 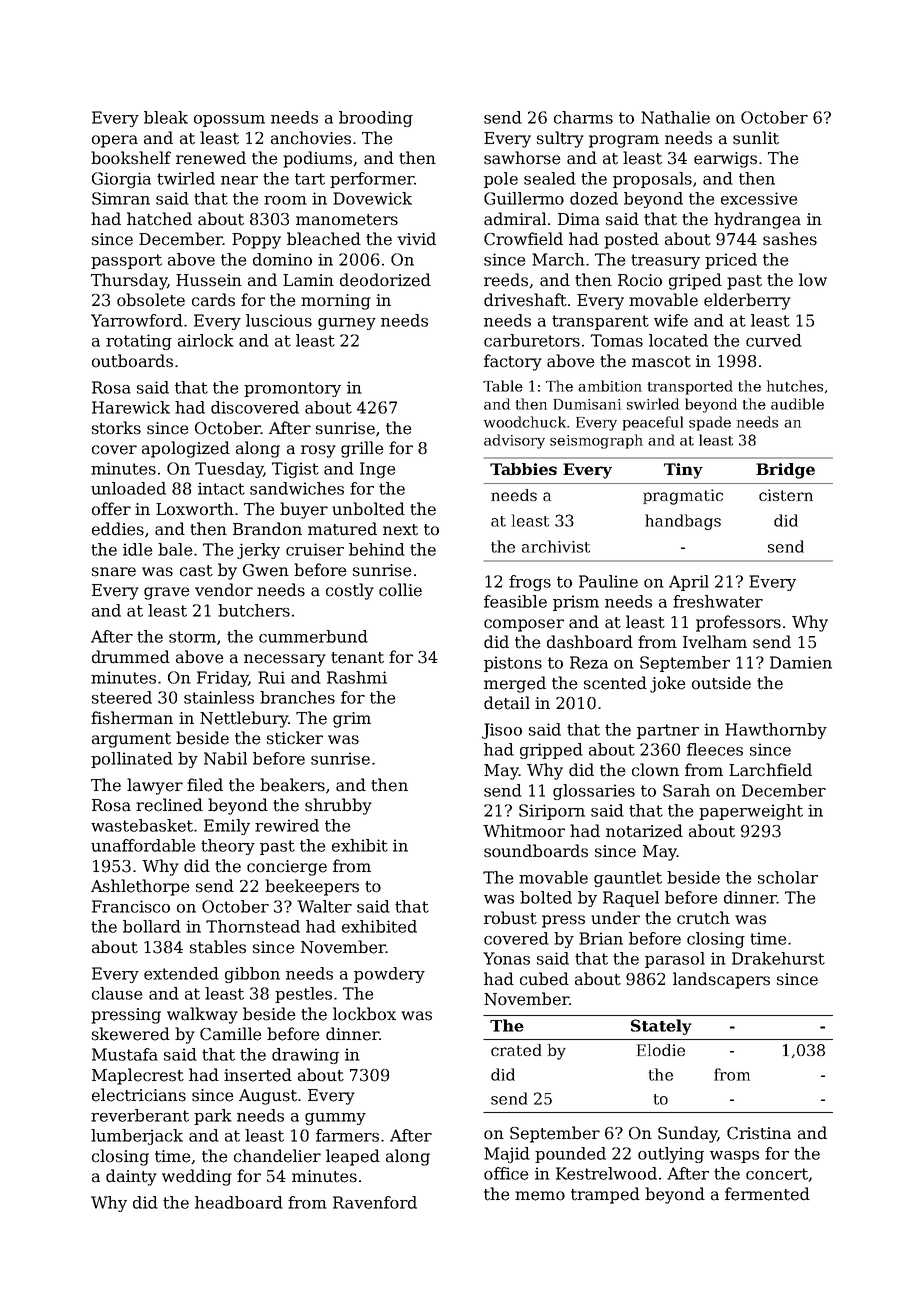 I want to click on tramped, so click(x=605, y=1195).
